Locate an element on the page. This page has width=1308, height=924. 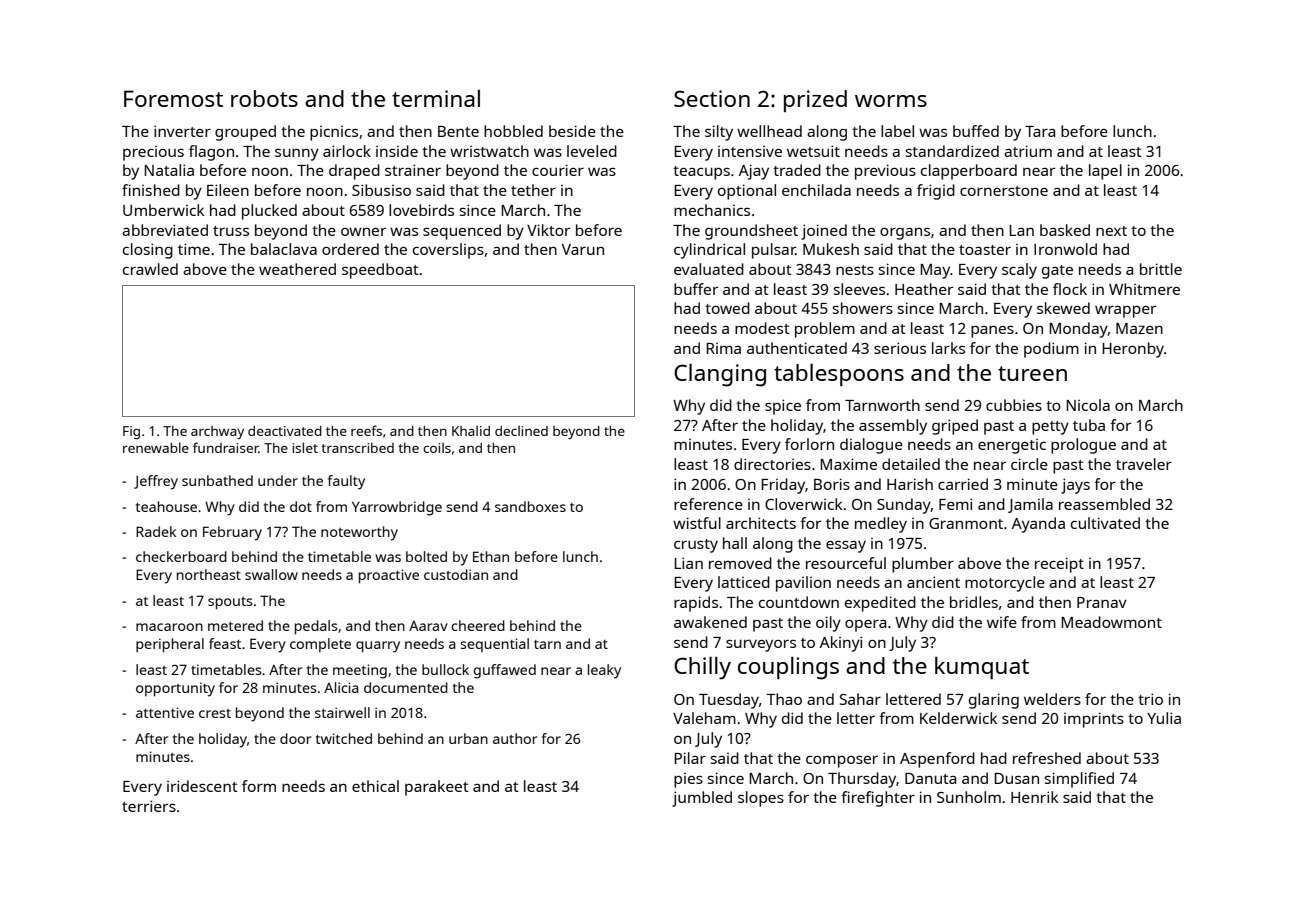
lapel is located at coordinates (1105, 172).
